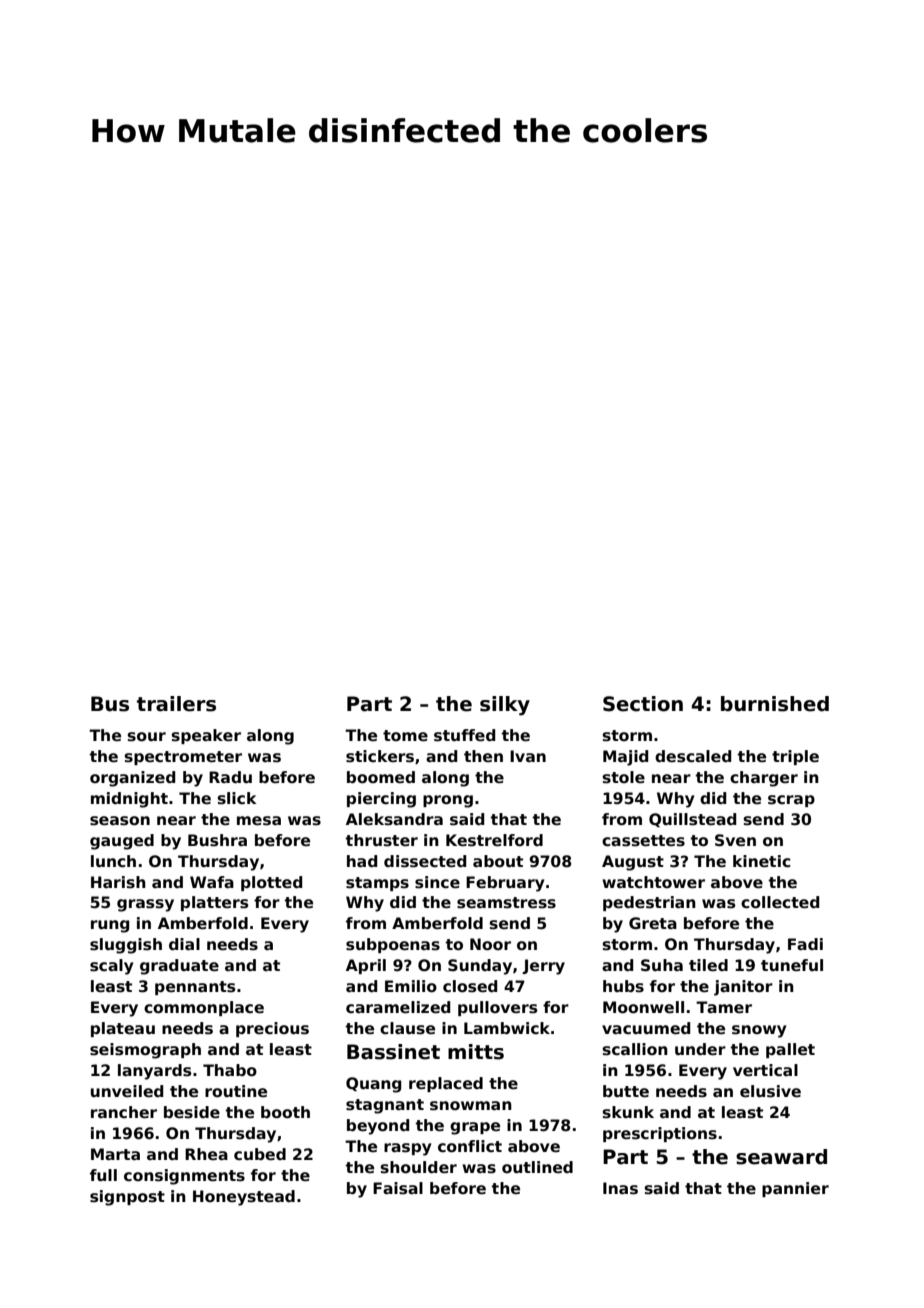 This document has width=924, height=1308. Describe the element at coordinates (780, 902) in the document. I see `collected` at that location.
